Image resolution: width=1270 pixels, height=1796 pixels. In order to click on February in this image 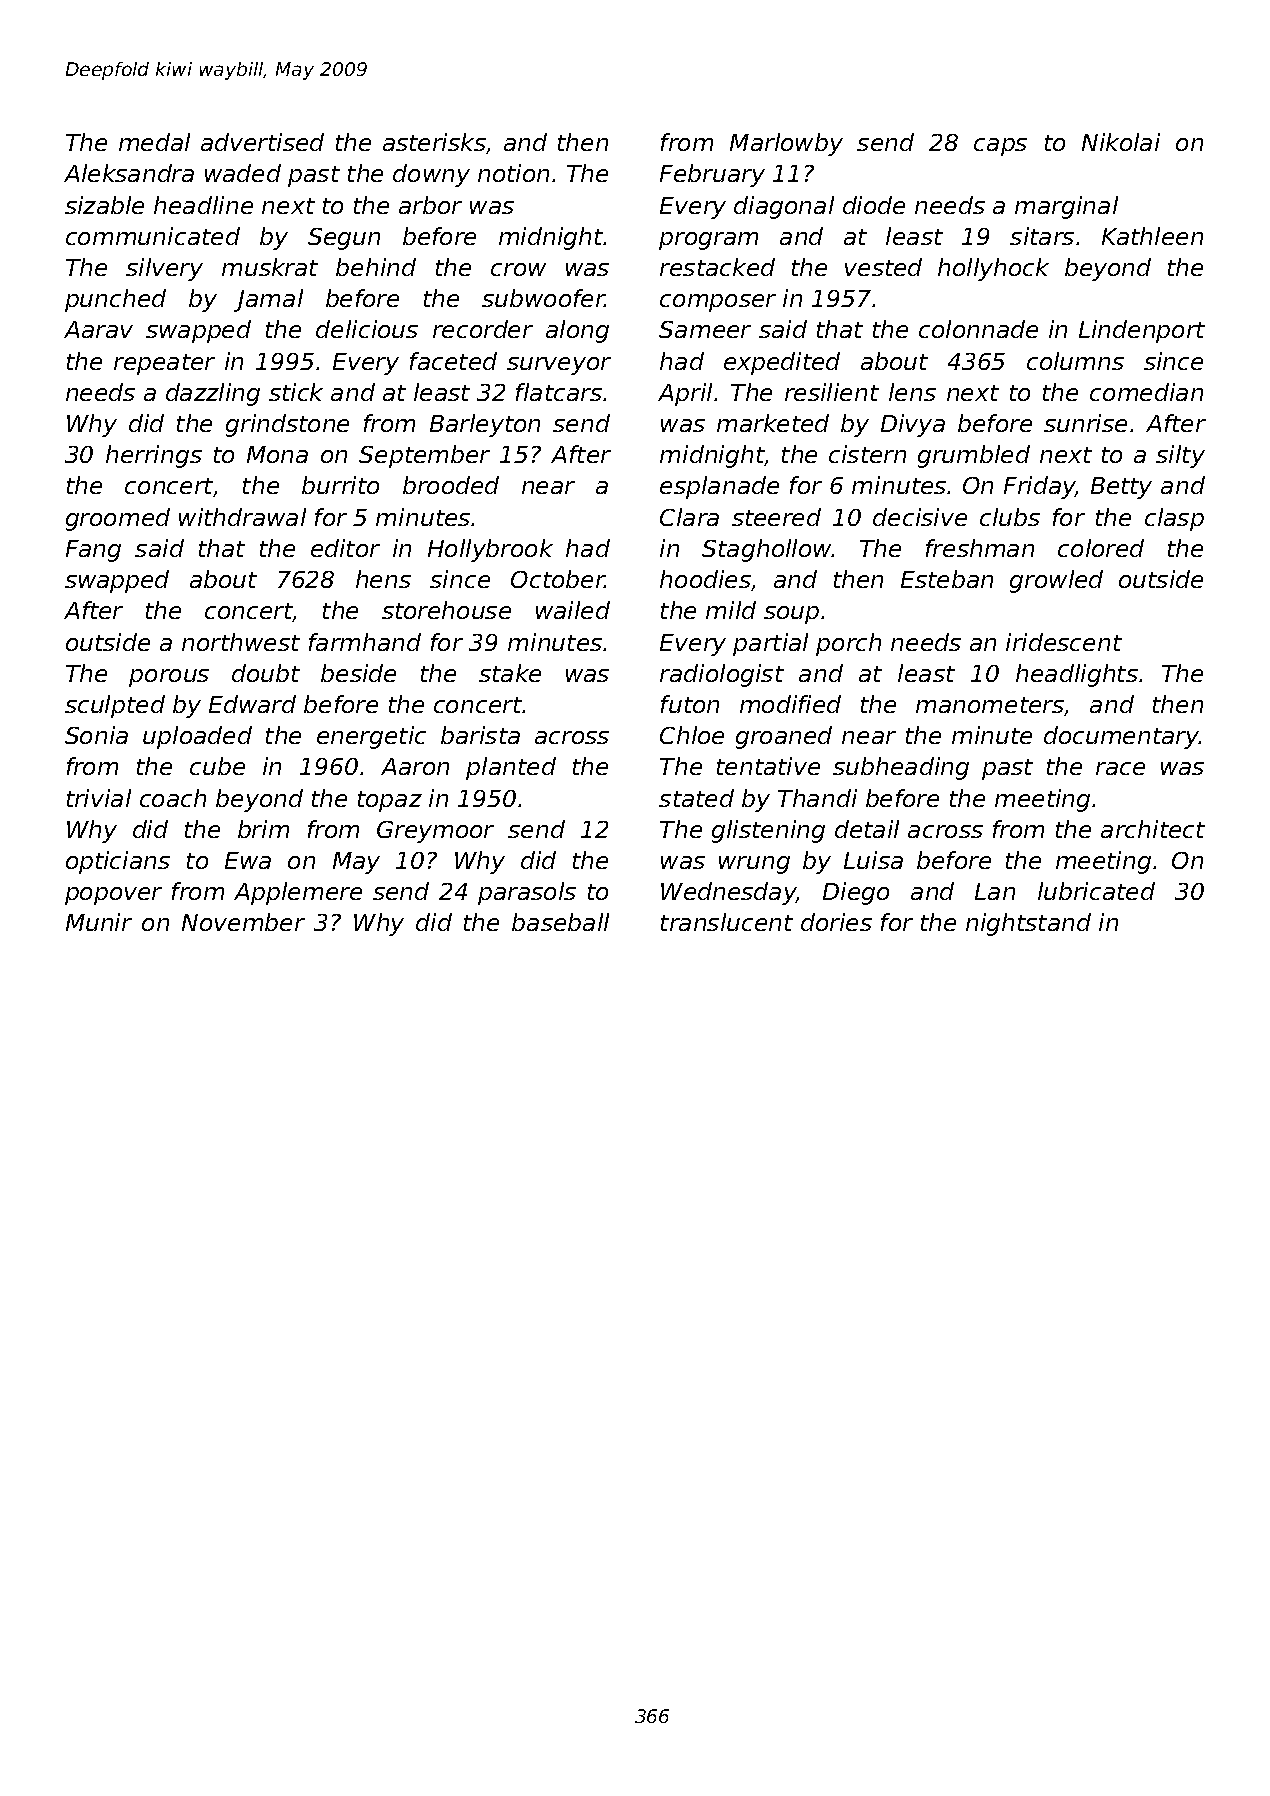, I will do `click(712, 175)`.
